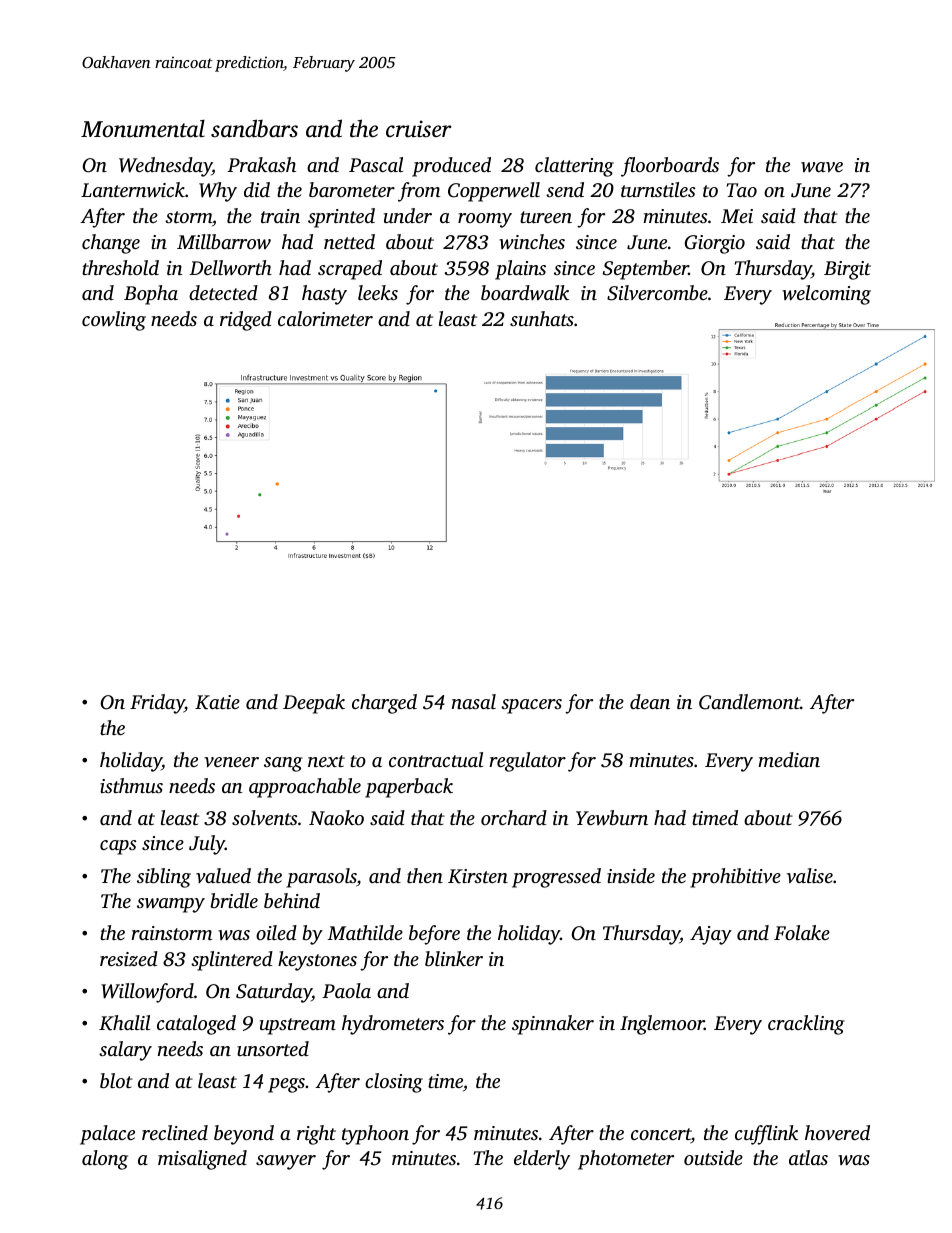 Image resolution: width=952 pixels, height=1233 pixels. What do you see at coordinates (131, 785) in the image?
I see `isthmus` at bounding box center [131, 785].
